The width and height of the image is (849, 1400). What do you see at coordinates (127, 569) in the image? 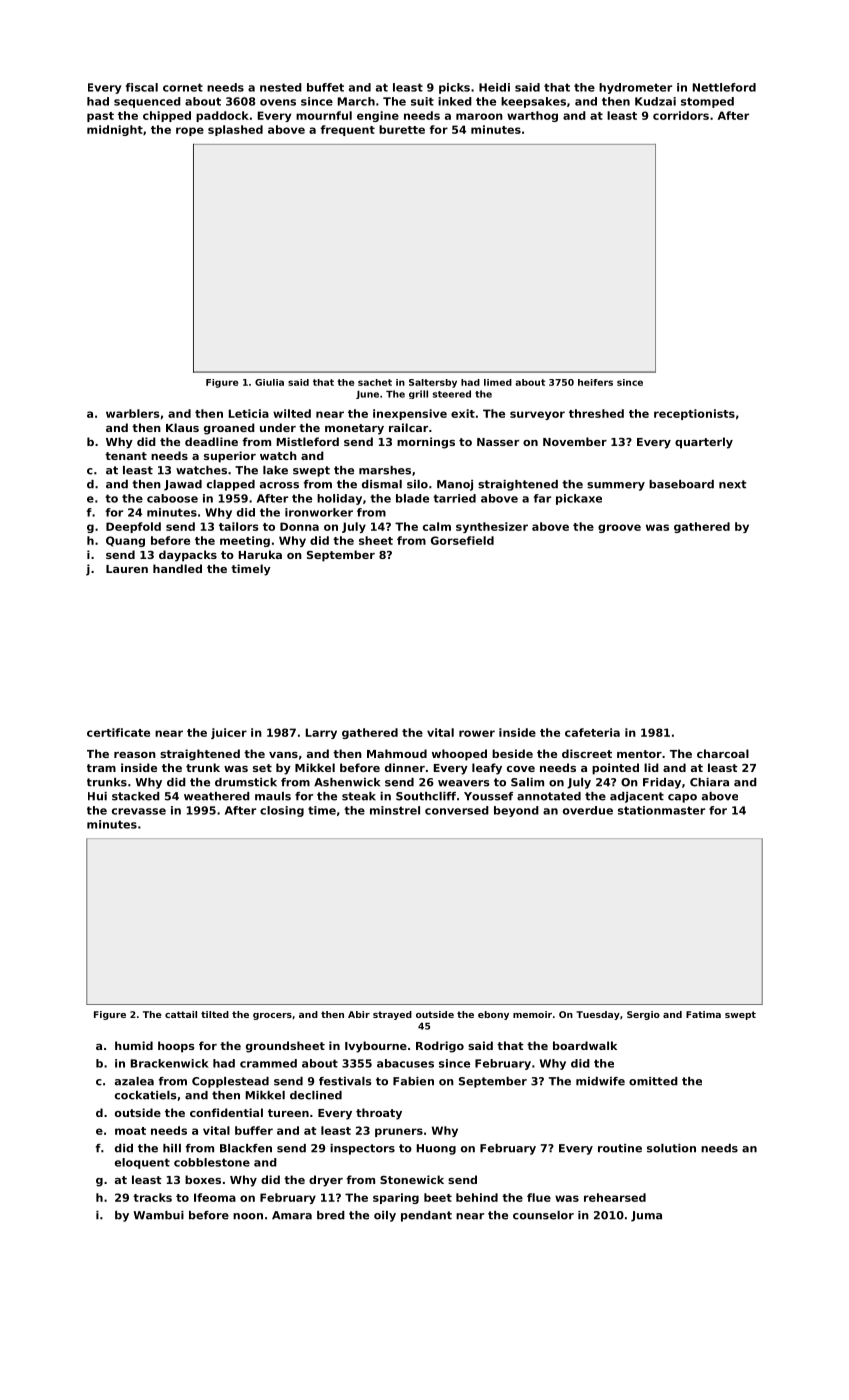
I see `Lauren` at bounding box center [127, 569].
